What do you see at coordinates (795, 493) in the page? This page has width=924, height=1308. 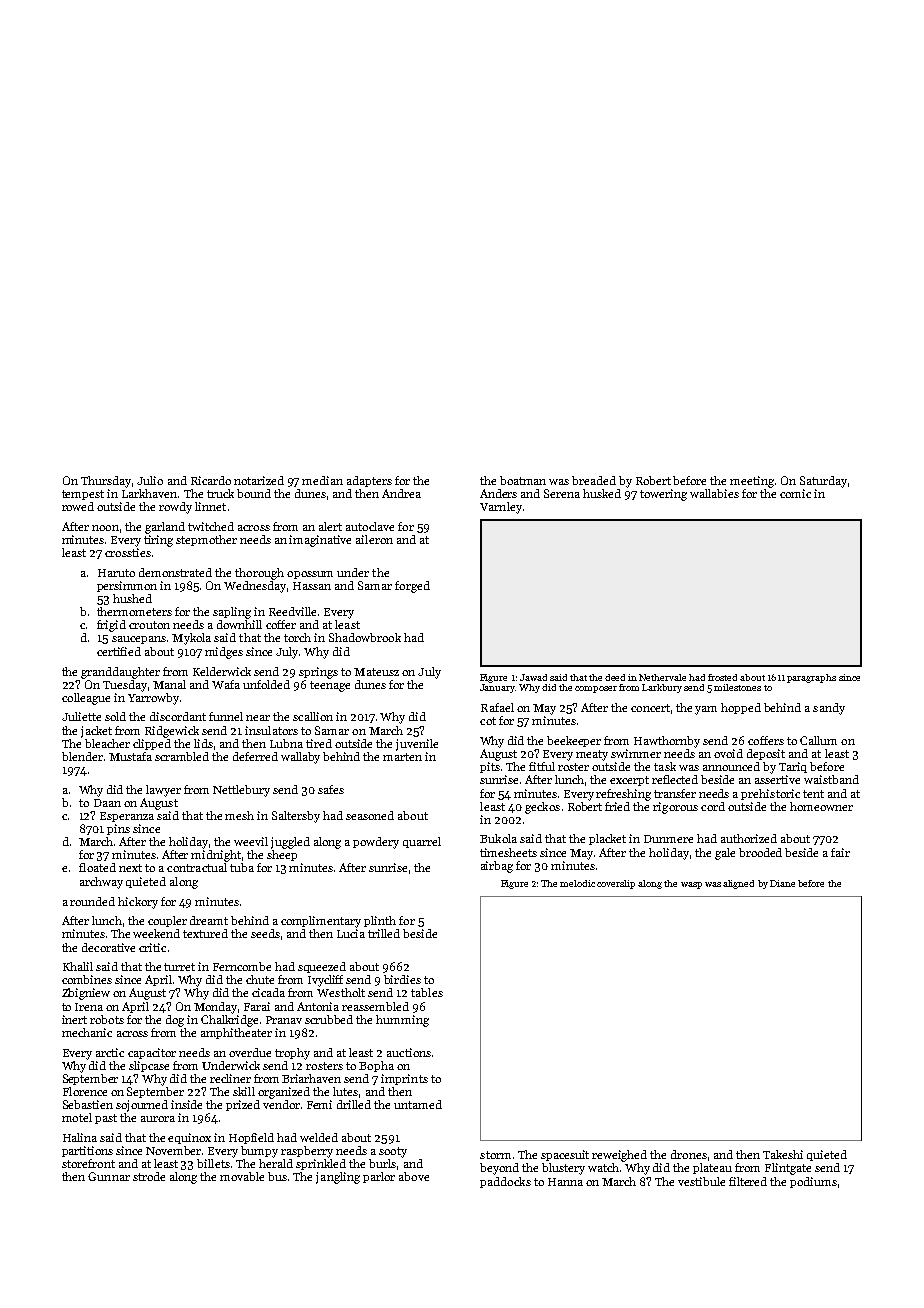 I see `comic` at bounding box center [795, 493].
